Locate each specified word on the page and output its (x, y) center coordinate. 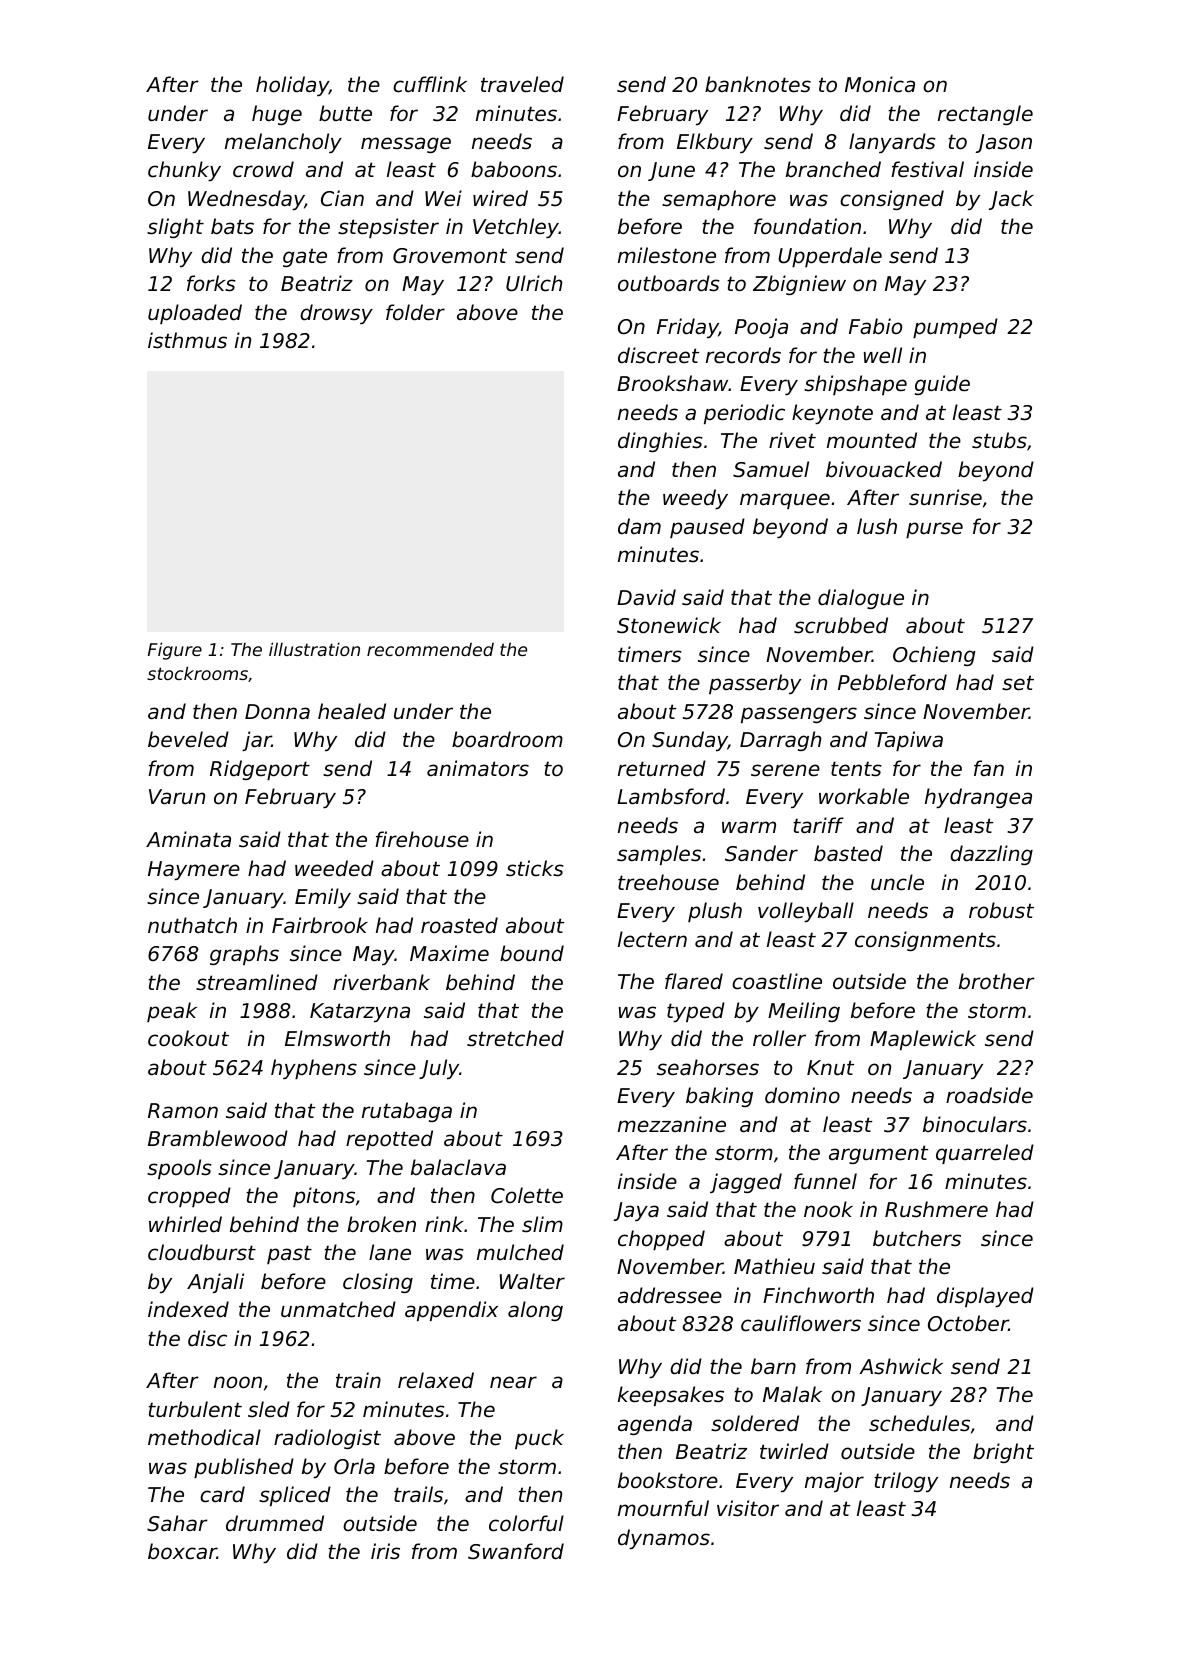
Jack (1011, 200)
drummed (275, 1523)
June (671, 171)
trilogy (906, 1482)
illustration (314, 649)
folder (415, 312)
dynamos (664, 1539)
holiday (292, 86)
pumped (955, 328)
